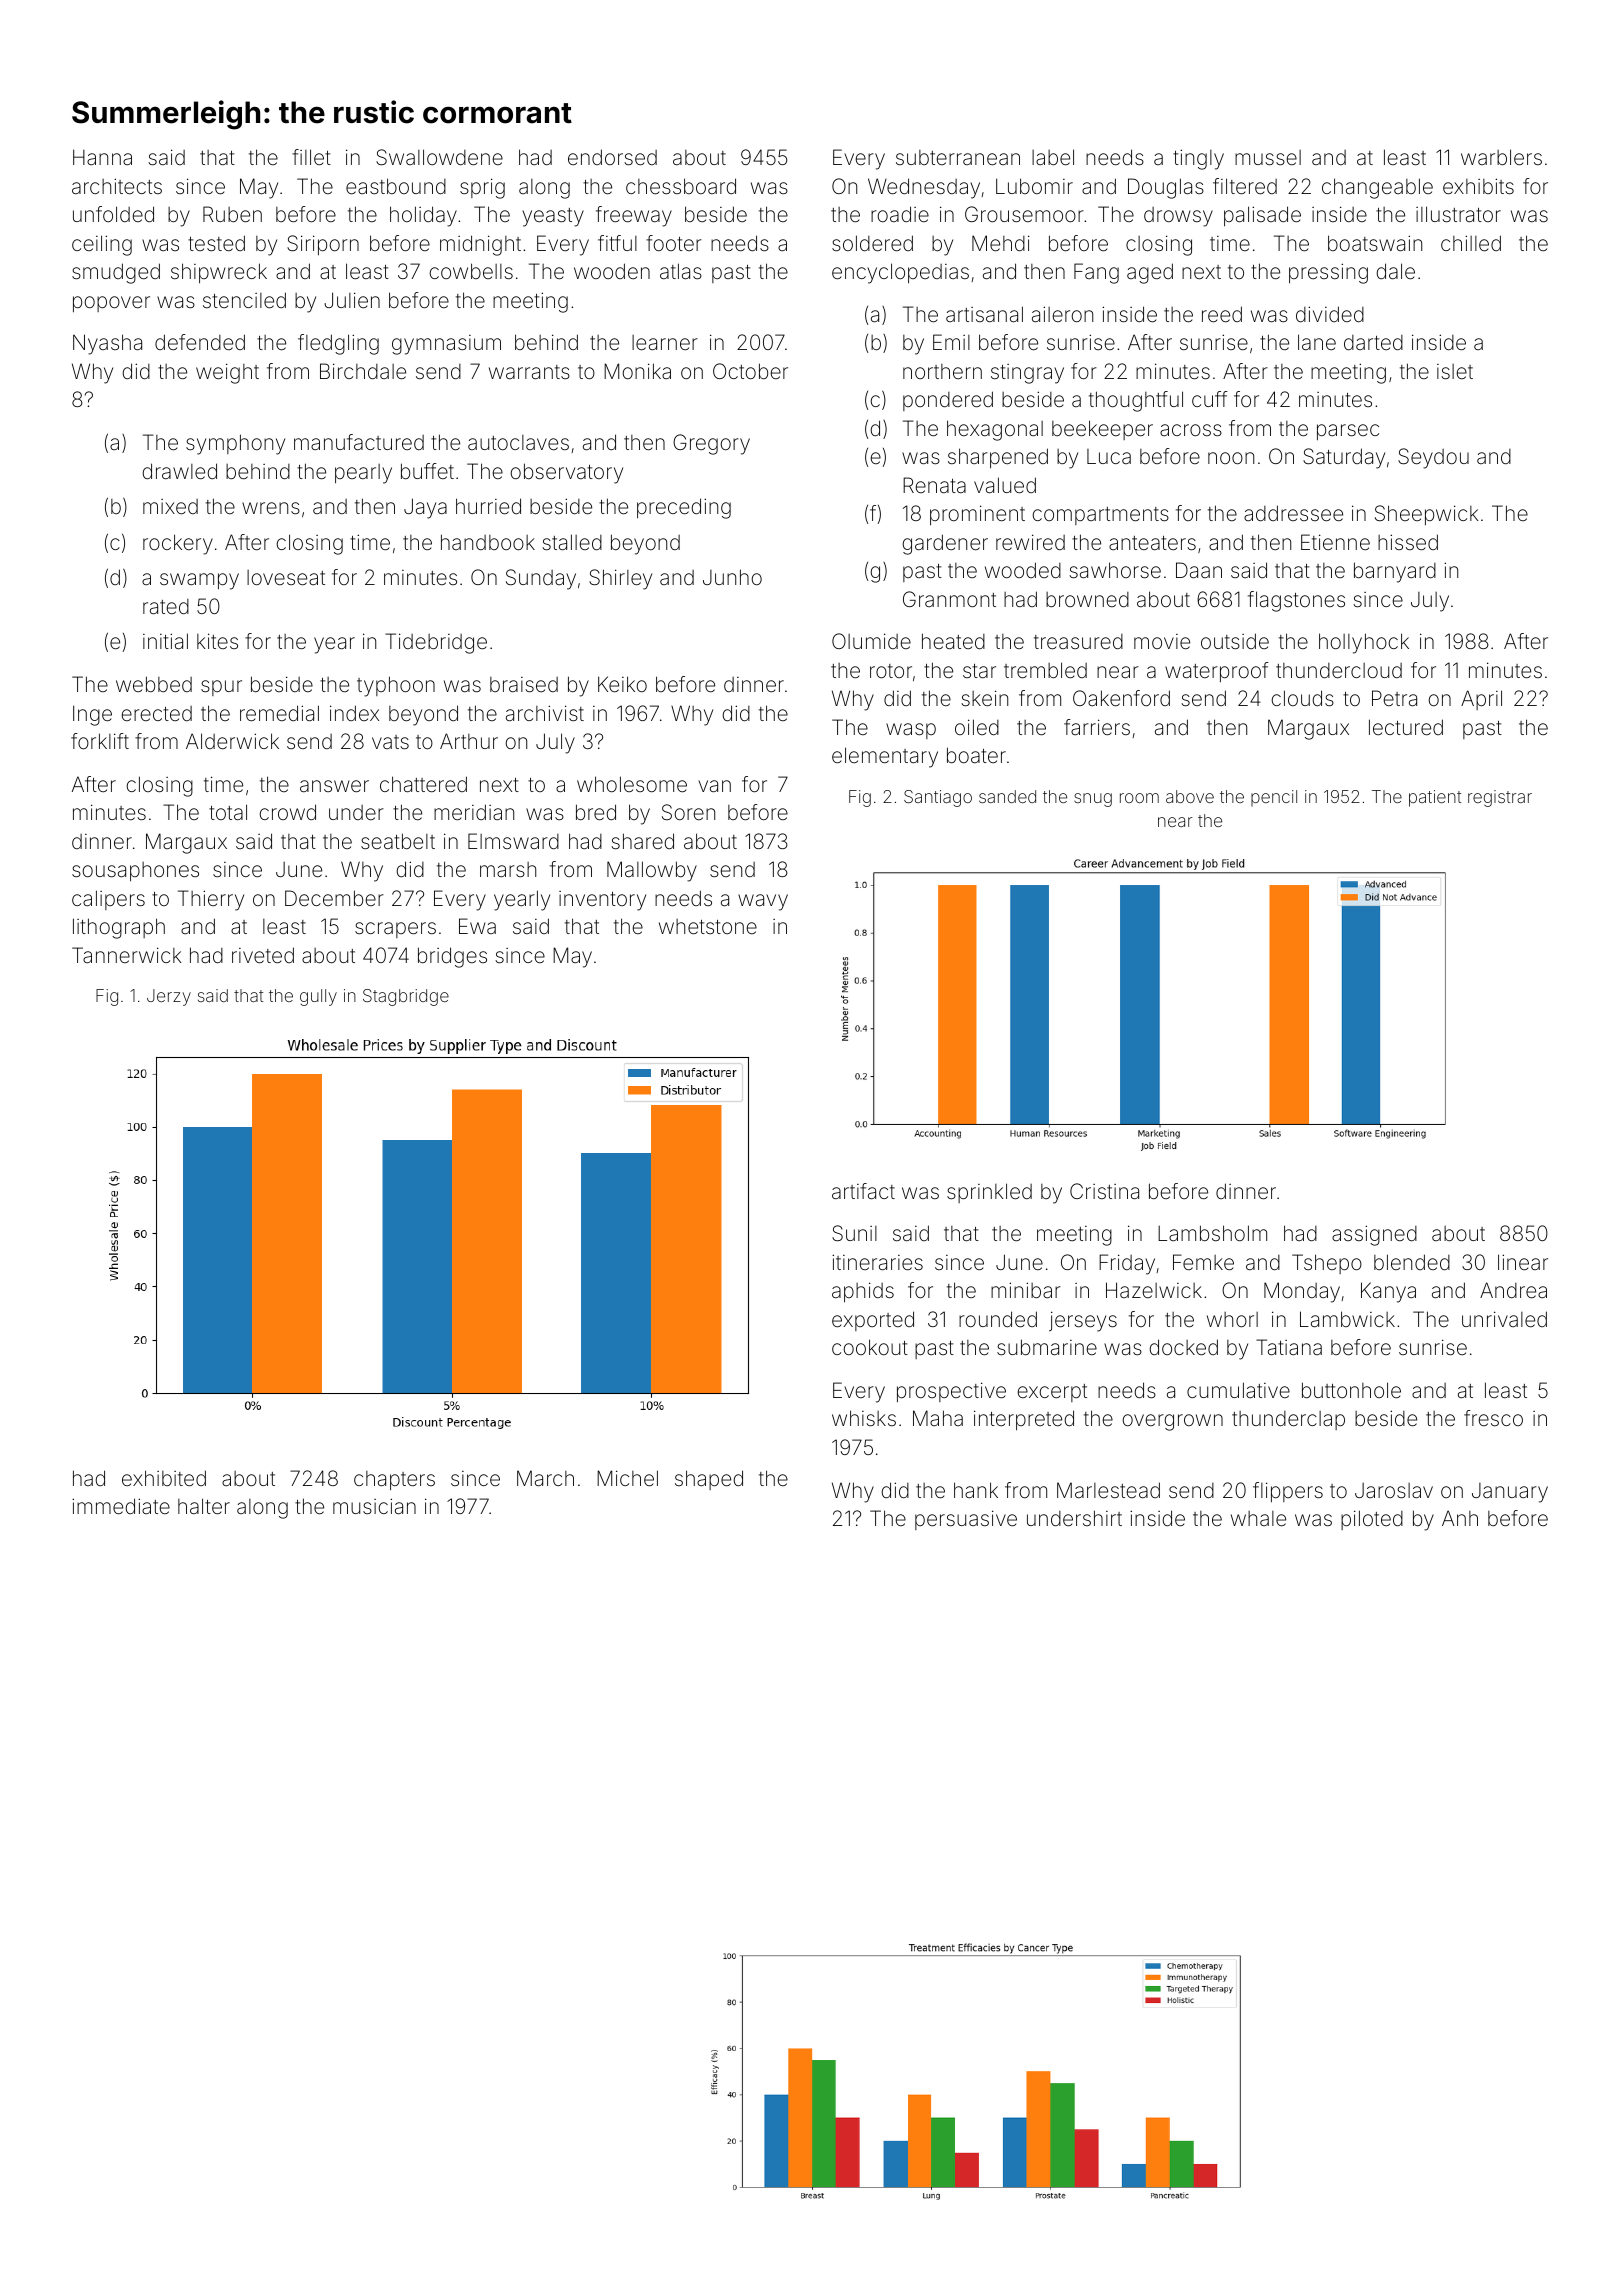 This screenshot has height=2292, width=1620. What do you see at coordinates (1412, 1262) in the screenshot?
I see `blended` at bounding box center [1412, 1262].
